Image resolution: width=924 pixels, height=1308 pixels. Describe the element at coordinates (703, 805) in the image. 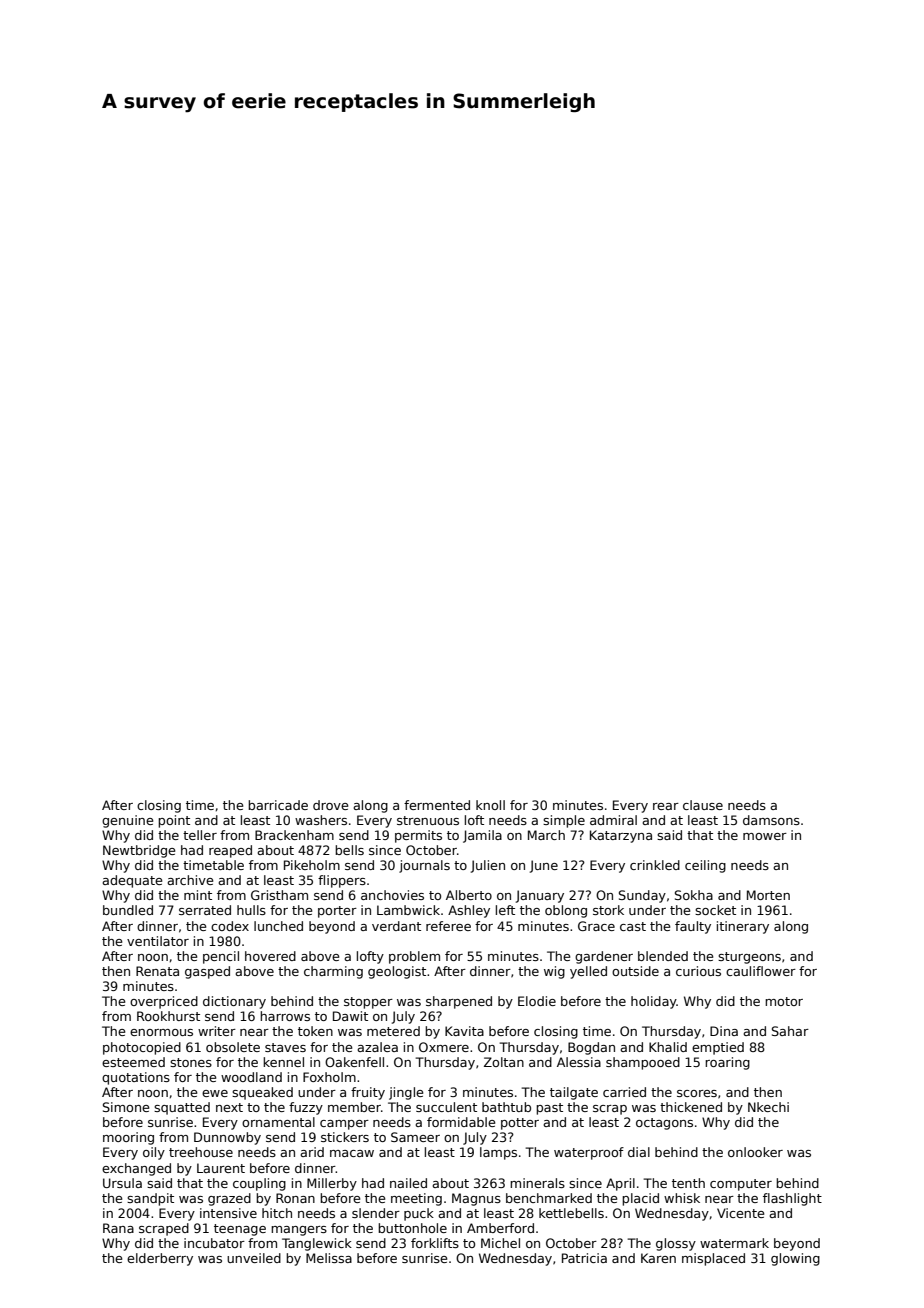

I see `clause` at that location.
